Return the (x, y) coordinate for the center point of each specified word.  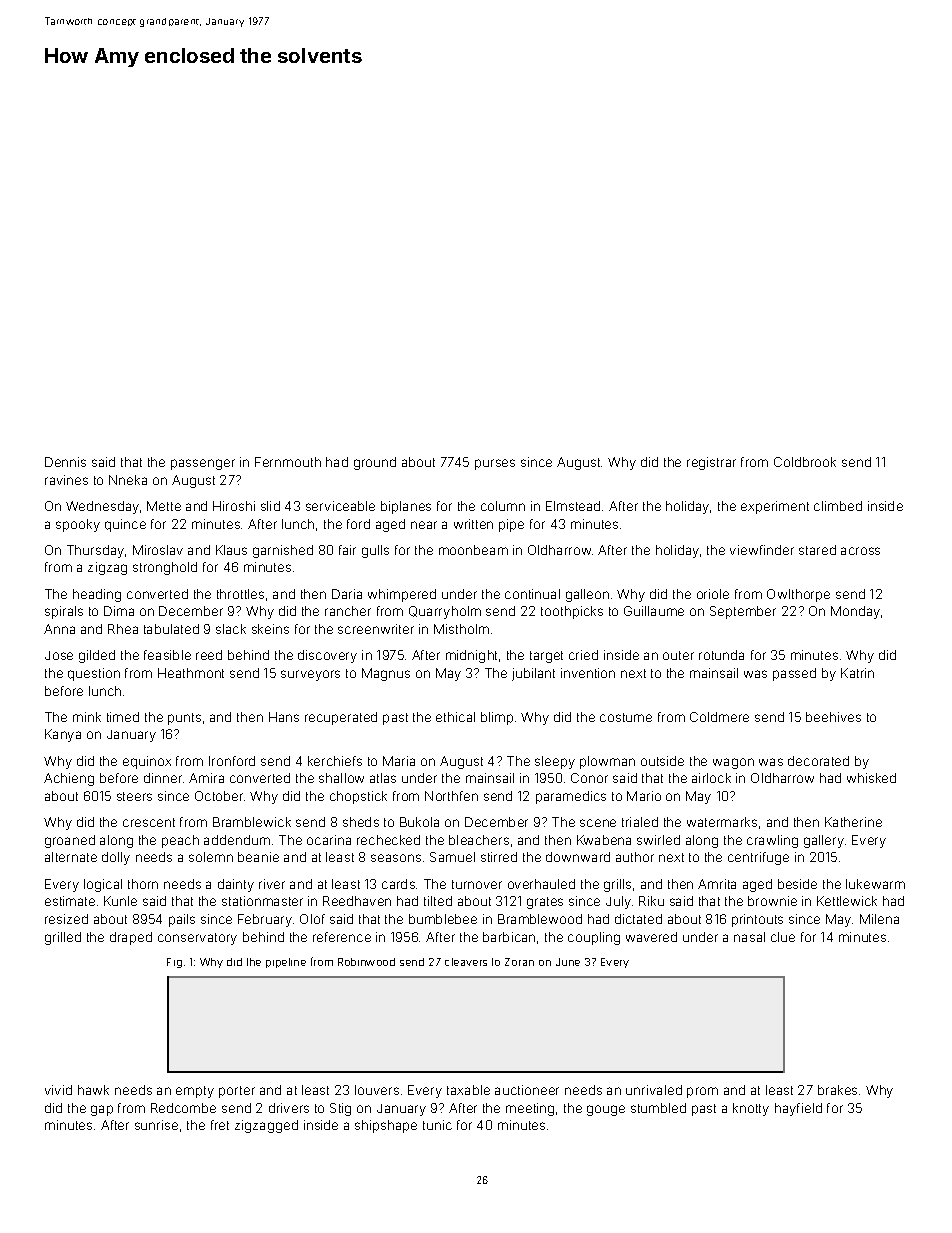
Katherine (853, 822)
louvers (377, 1090)
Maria (399, 761)
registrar (711, 463)
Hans (284, 717)
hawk (93, 1090)
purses (495, 464)
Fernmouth (288, 462)
